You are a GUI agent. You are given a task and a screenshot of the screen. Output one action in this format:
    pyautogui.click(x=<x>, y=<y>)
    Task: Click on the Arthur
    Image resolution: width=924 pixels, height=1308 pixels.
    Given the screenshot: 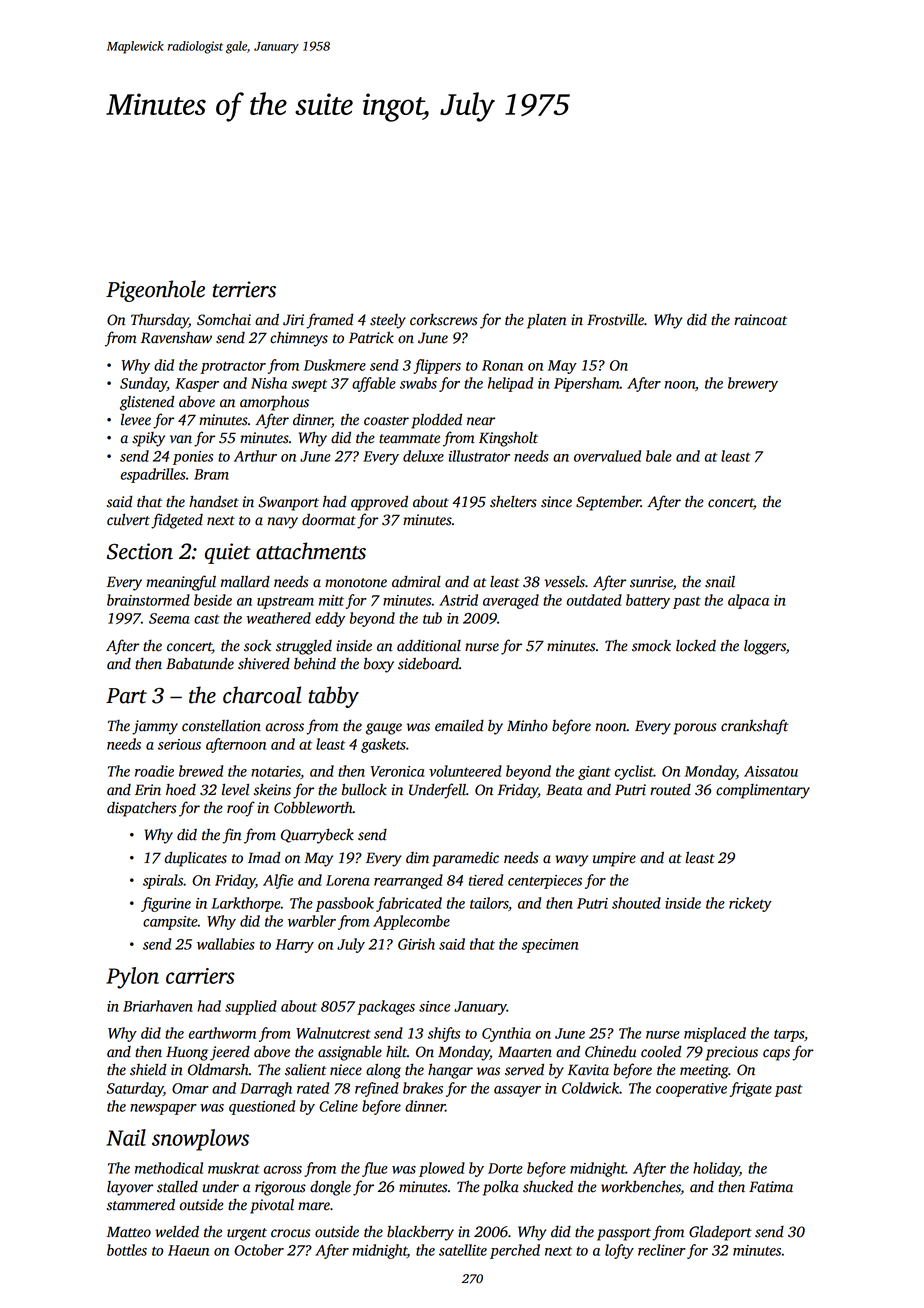 What is the action you would take?
    pyautogui.click(x=255, y=456)
